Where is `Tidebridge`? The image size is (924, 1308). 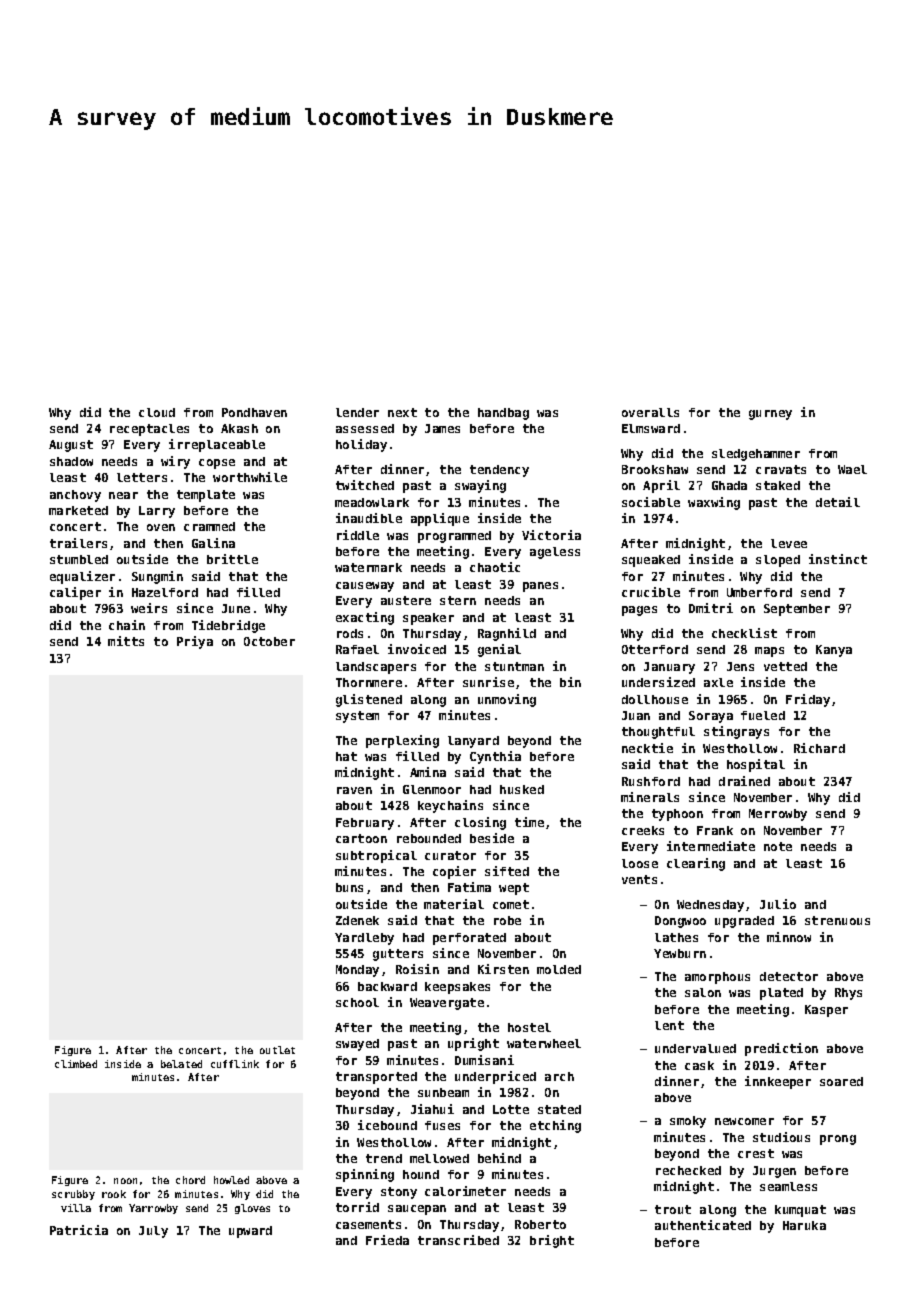
Tidebridge is located at coordinates (228, 626).
